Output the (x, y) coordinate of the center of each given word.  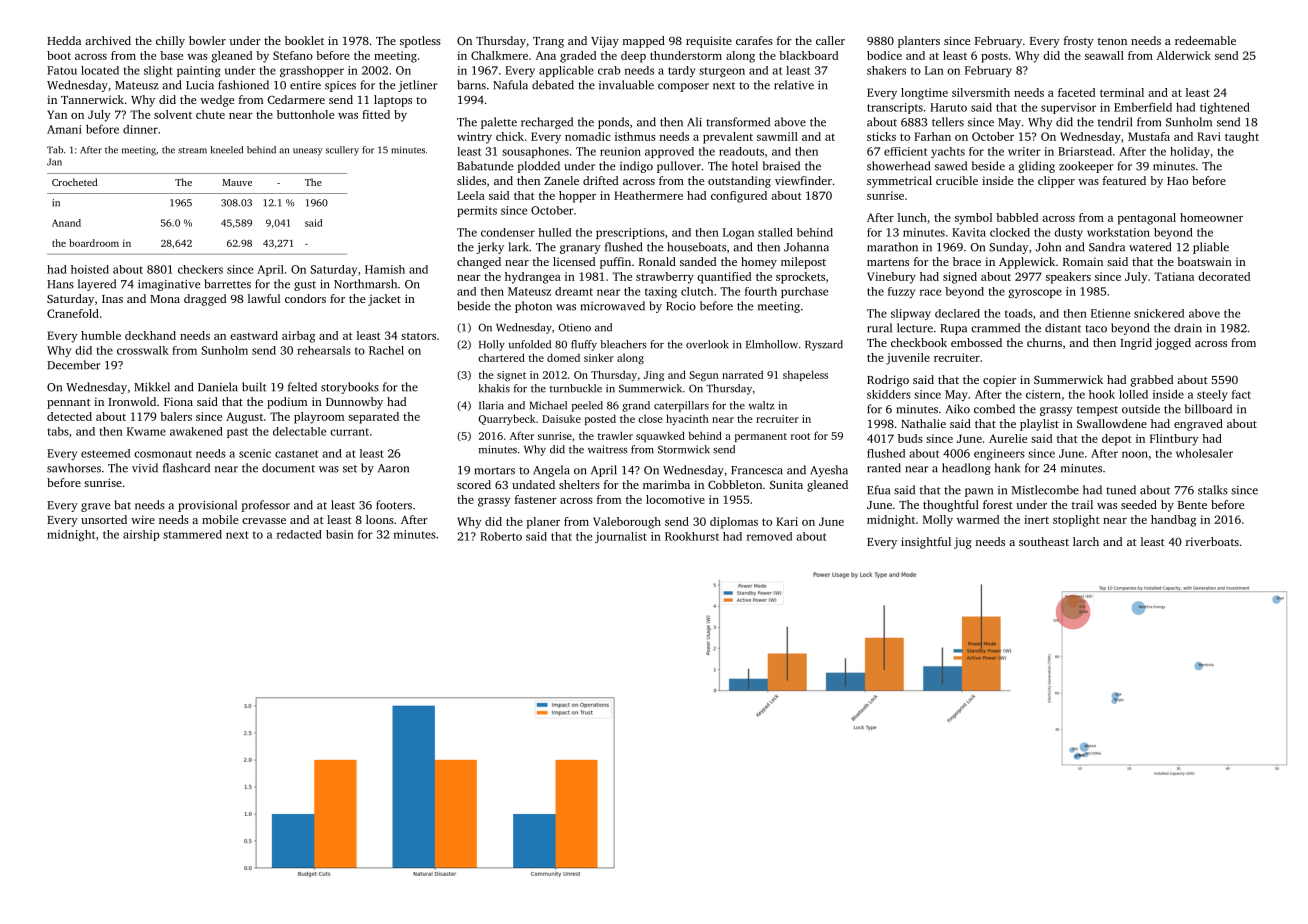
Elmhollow (772, 344)
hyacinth (687, 419)
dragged (205, 300)
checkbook (919, 342)
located (100, 70)
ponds (613, 123)
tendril (1115, 122)
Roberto (501, 536)
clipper (1056, 182)
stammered (192, 534)
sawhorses (74, 468)
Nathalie (923, 423)
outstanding (739, 182)
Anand (66, 223)
